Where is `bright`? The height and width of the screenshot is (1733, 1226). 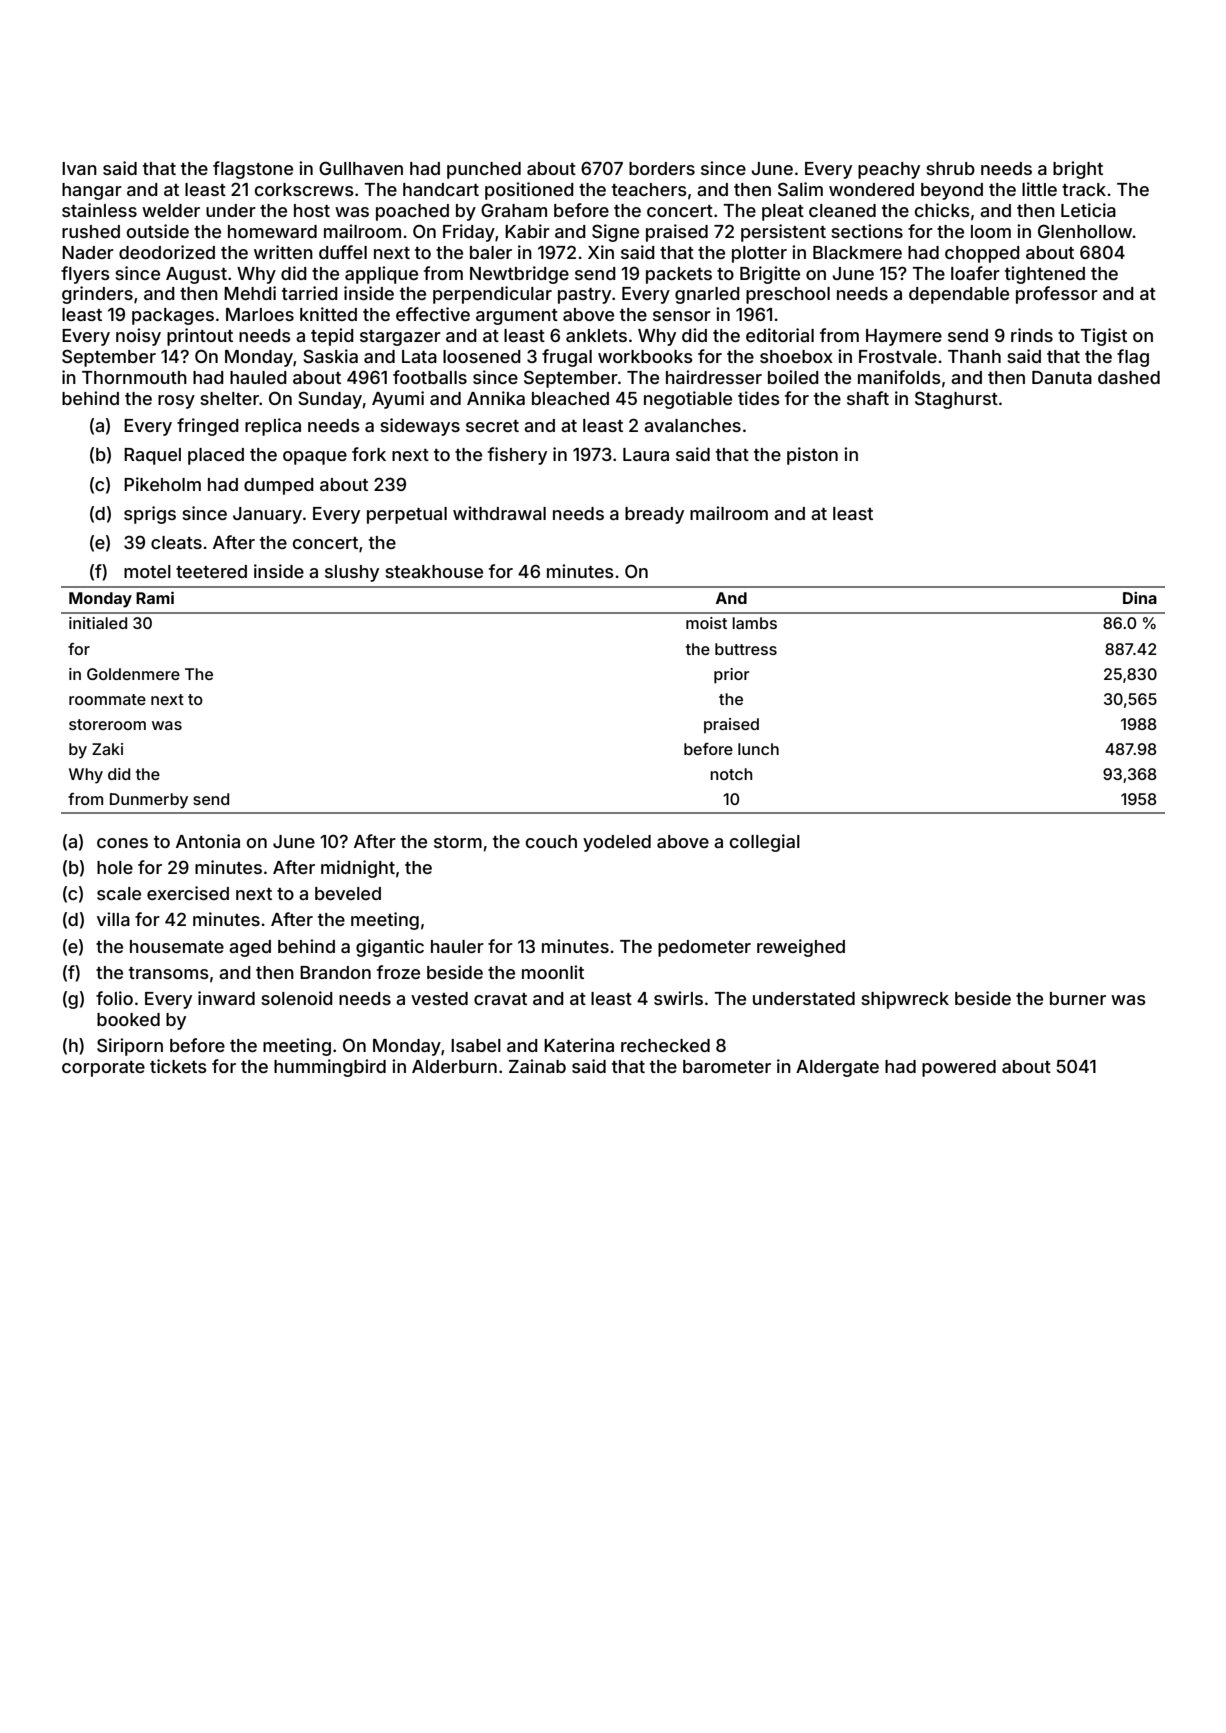 bright is located at coordinates (1078, 170).
